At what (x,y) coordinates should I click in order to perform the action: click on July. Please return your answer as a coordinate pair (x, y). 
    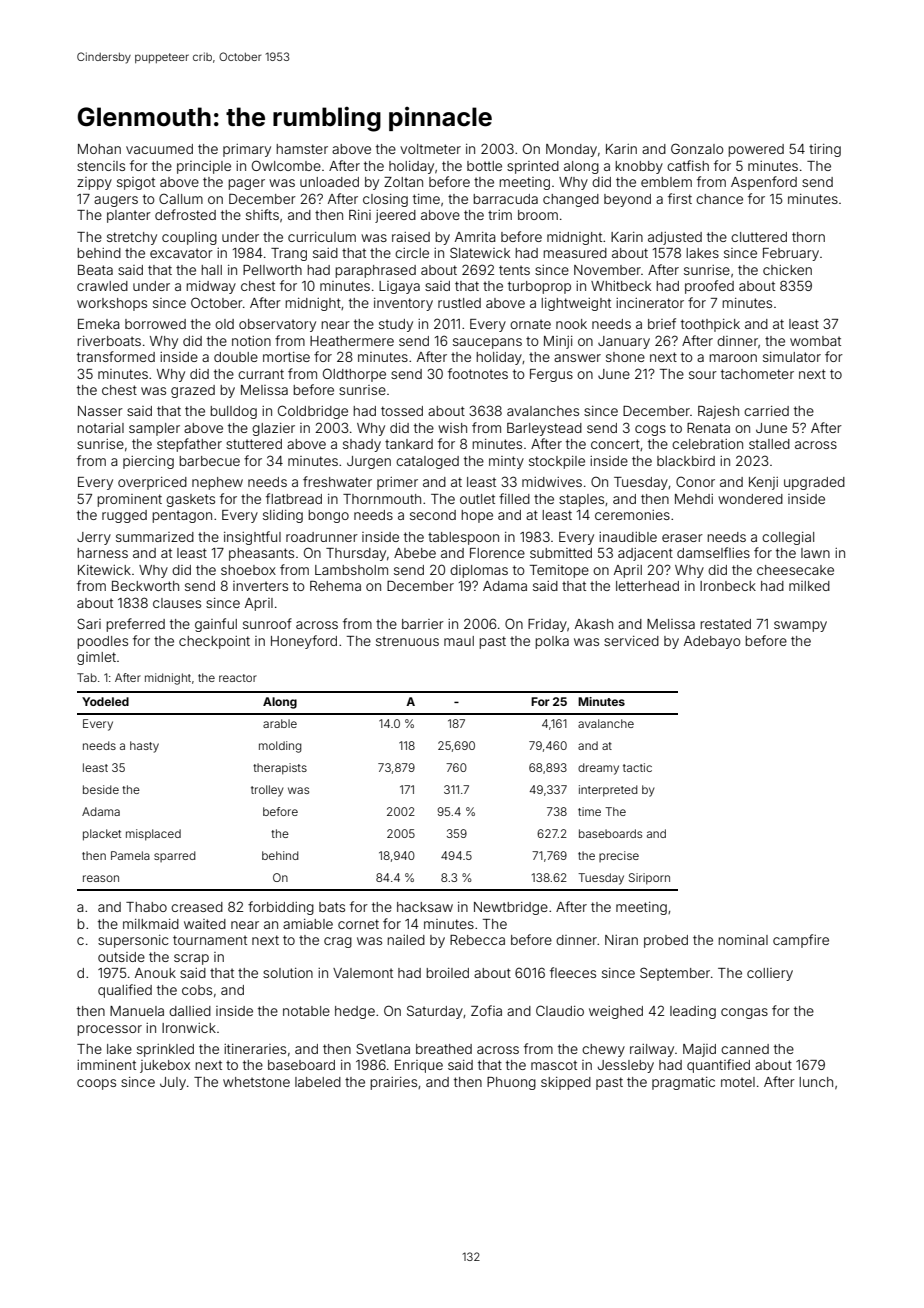
    Looking at the image, I should click on (173, 1083).
